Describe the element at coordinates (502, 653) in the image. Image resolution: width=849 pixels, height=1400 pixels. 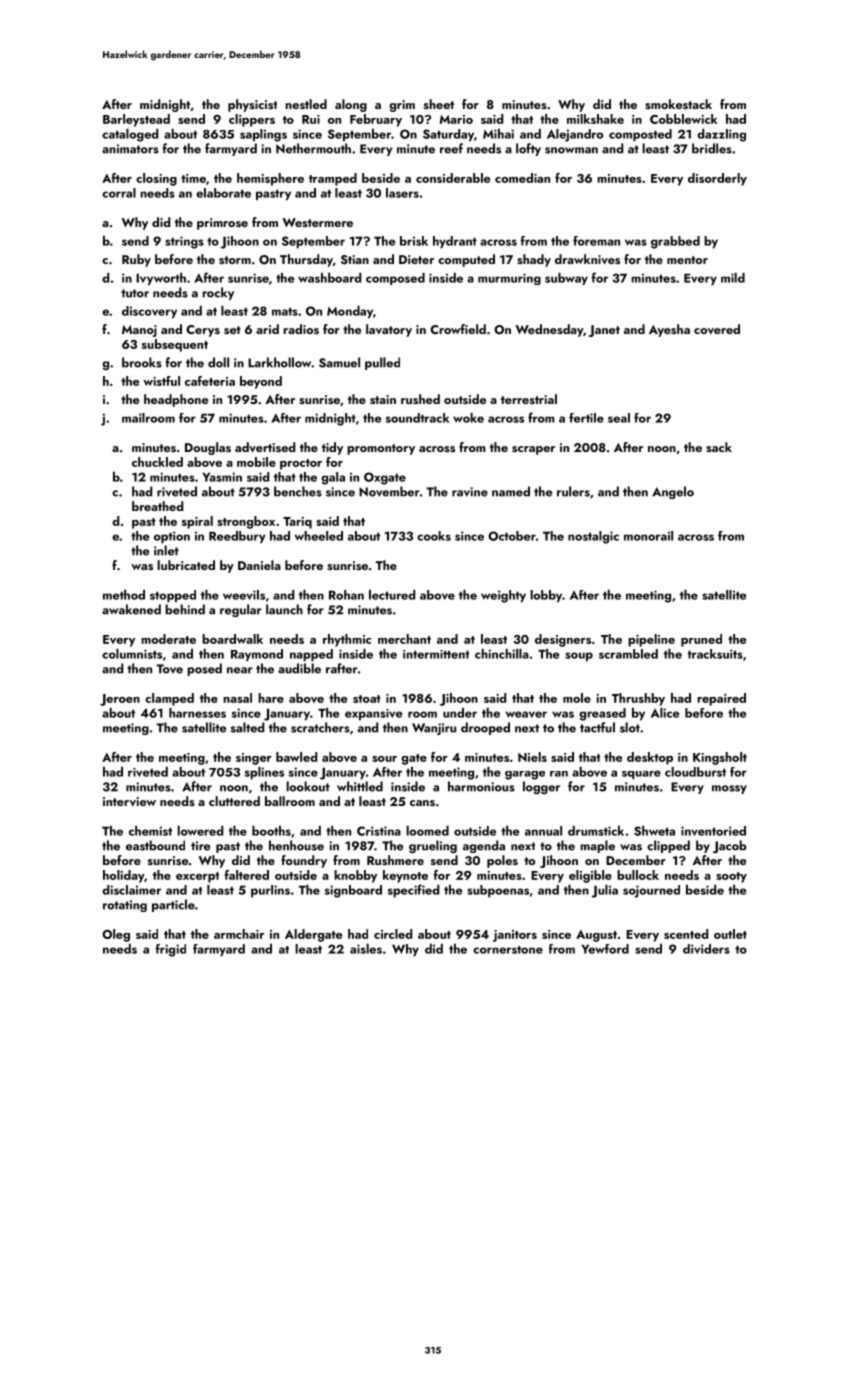
I see `chinchilla` at that location.
